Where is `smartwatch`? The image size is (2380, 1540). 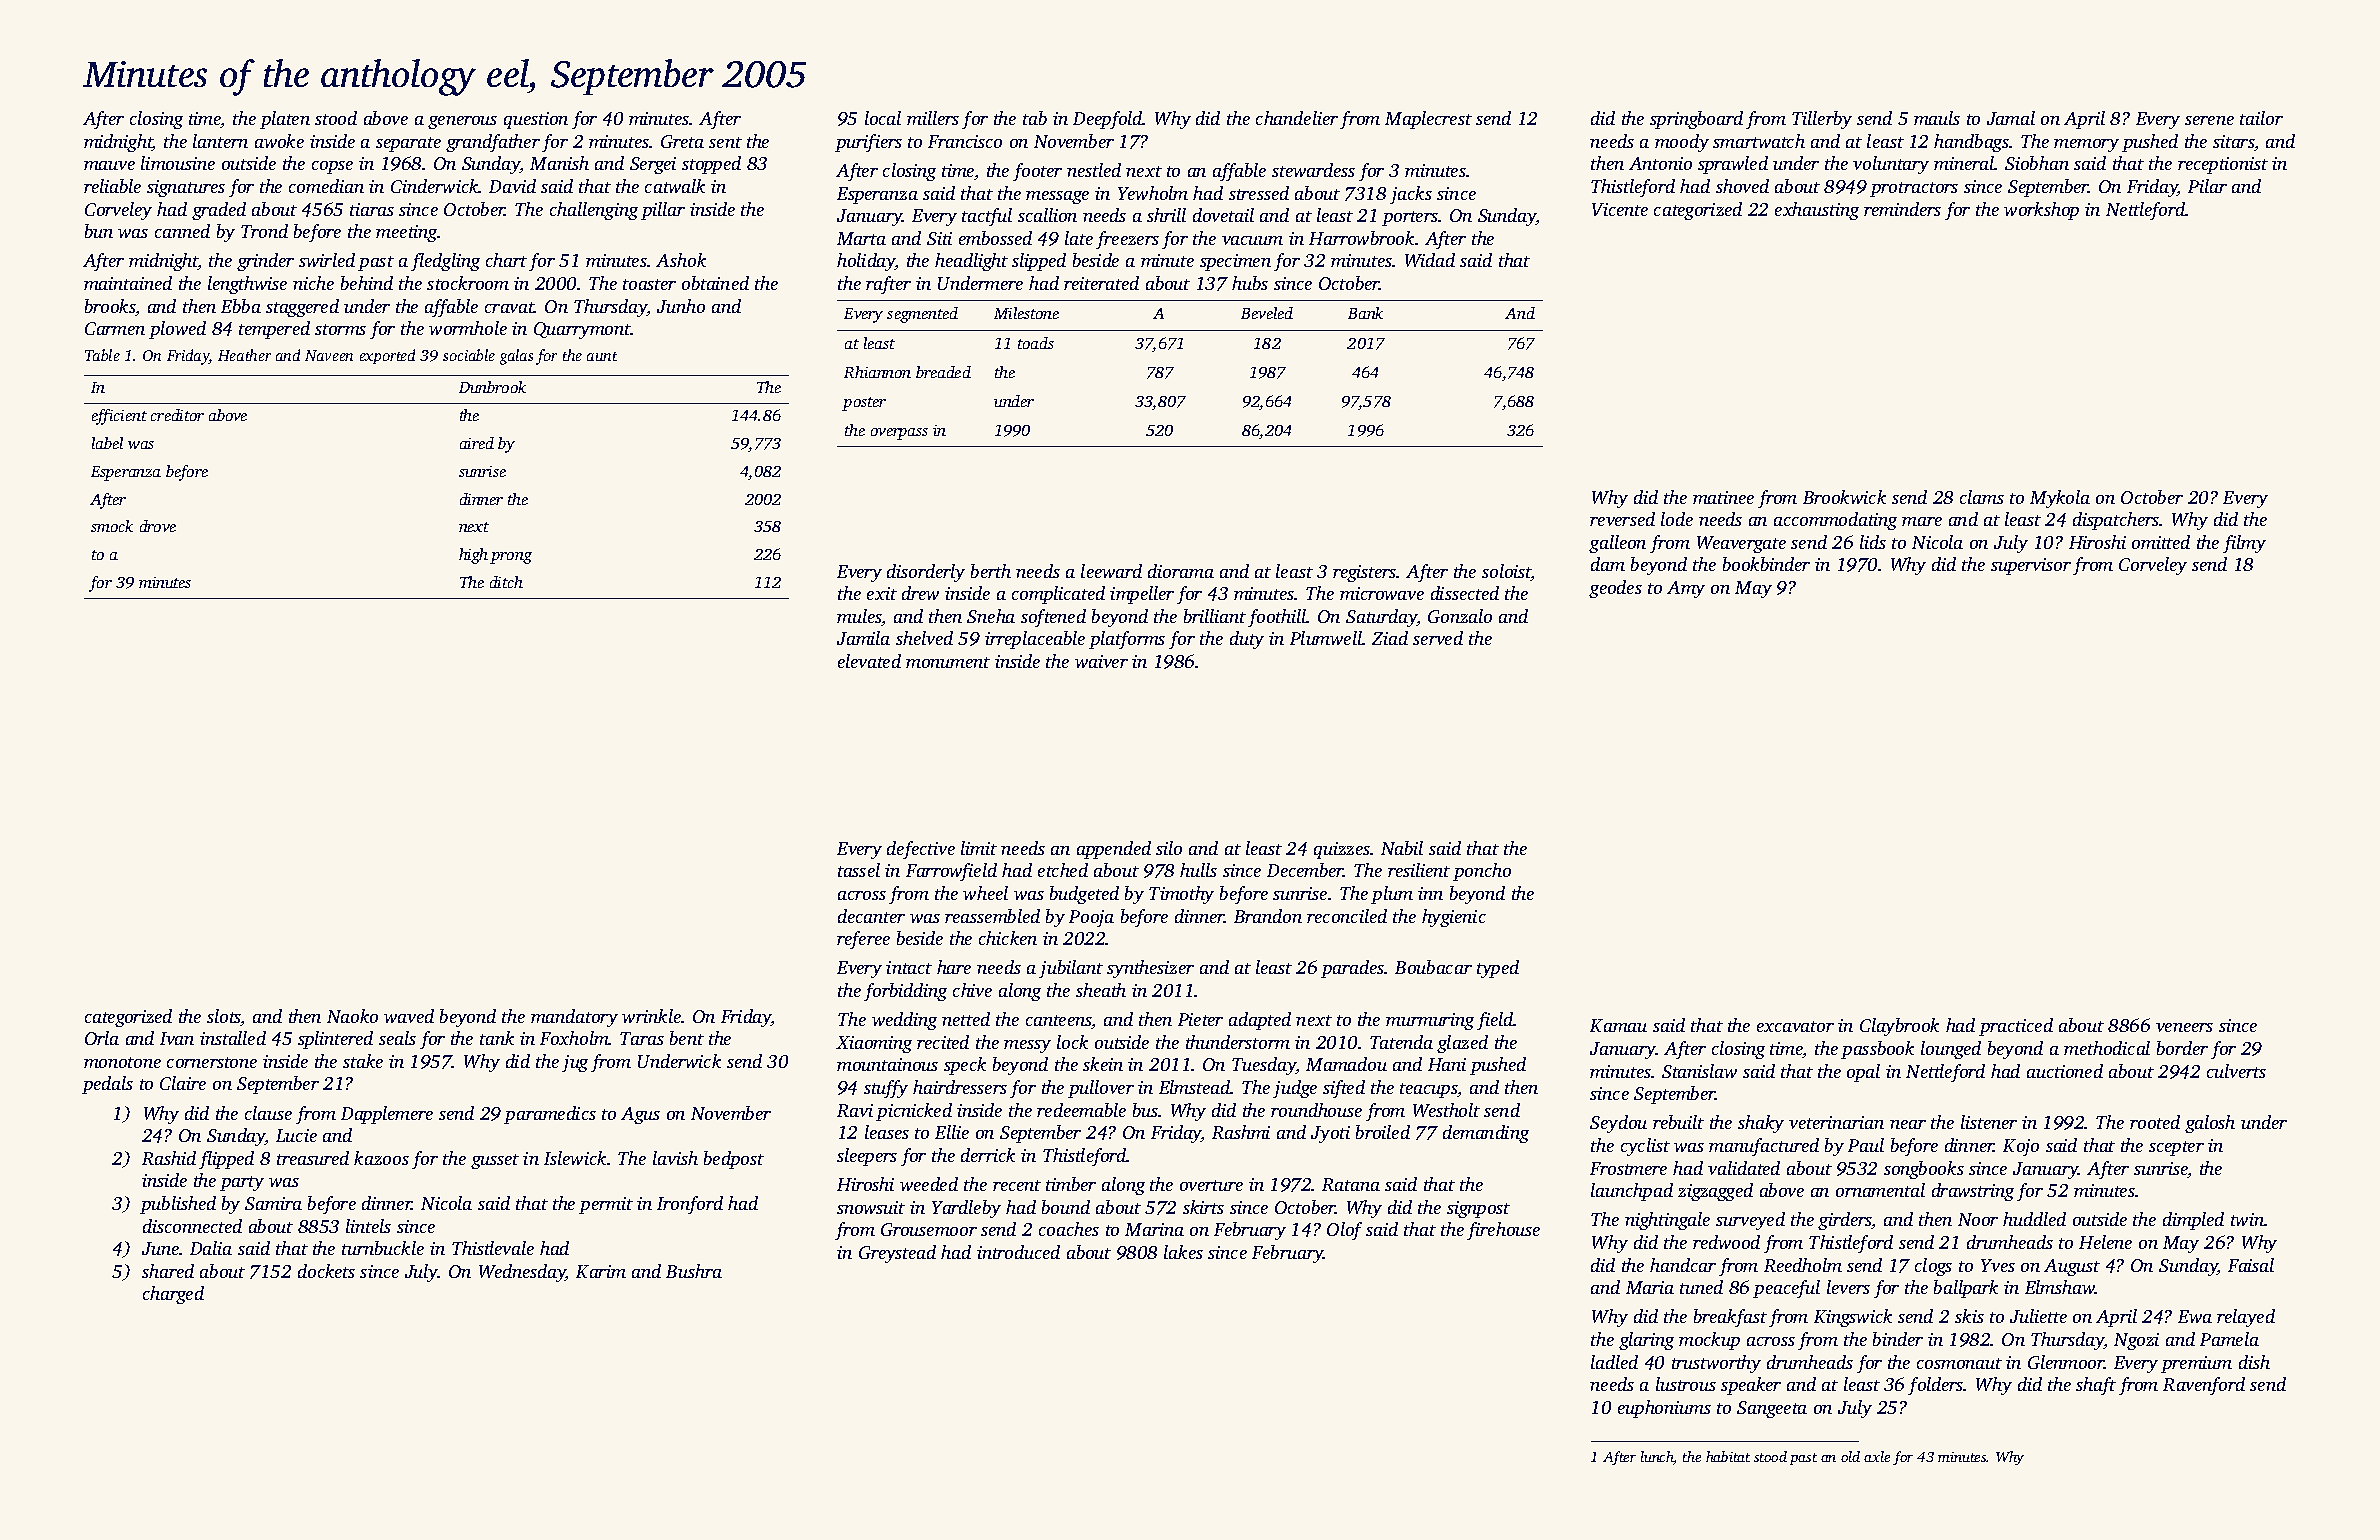
smartwatch is located at coordinates (1759, 141).
